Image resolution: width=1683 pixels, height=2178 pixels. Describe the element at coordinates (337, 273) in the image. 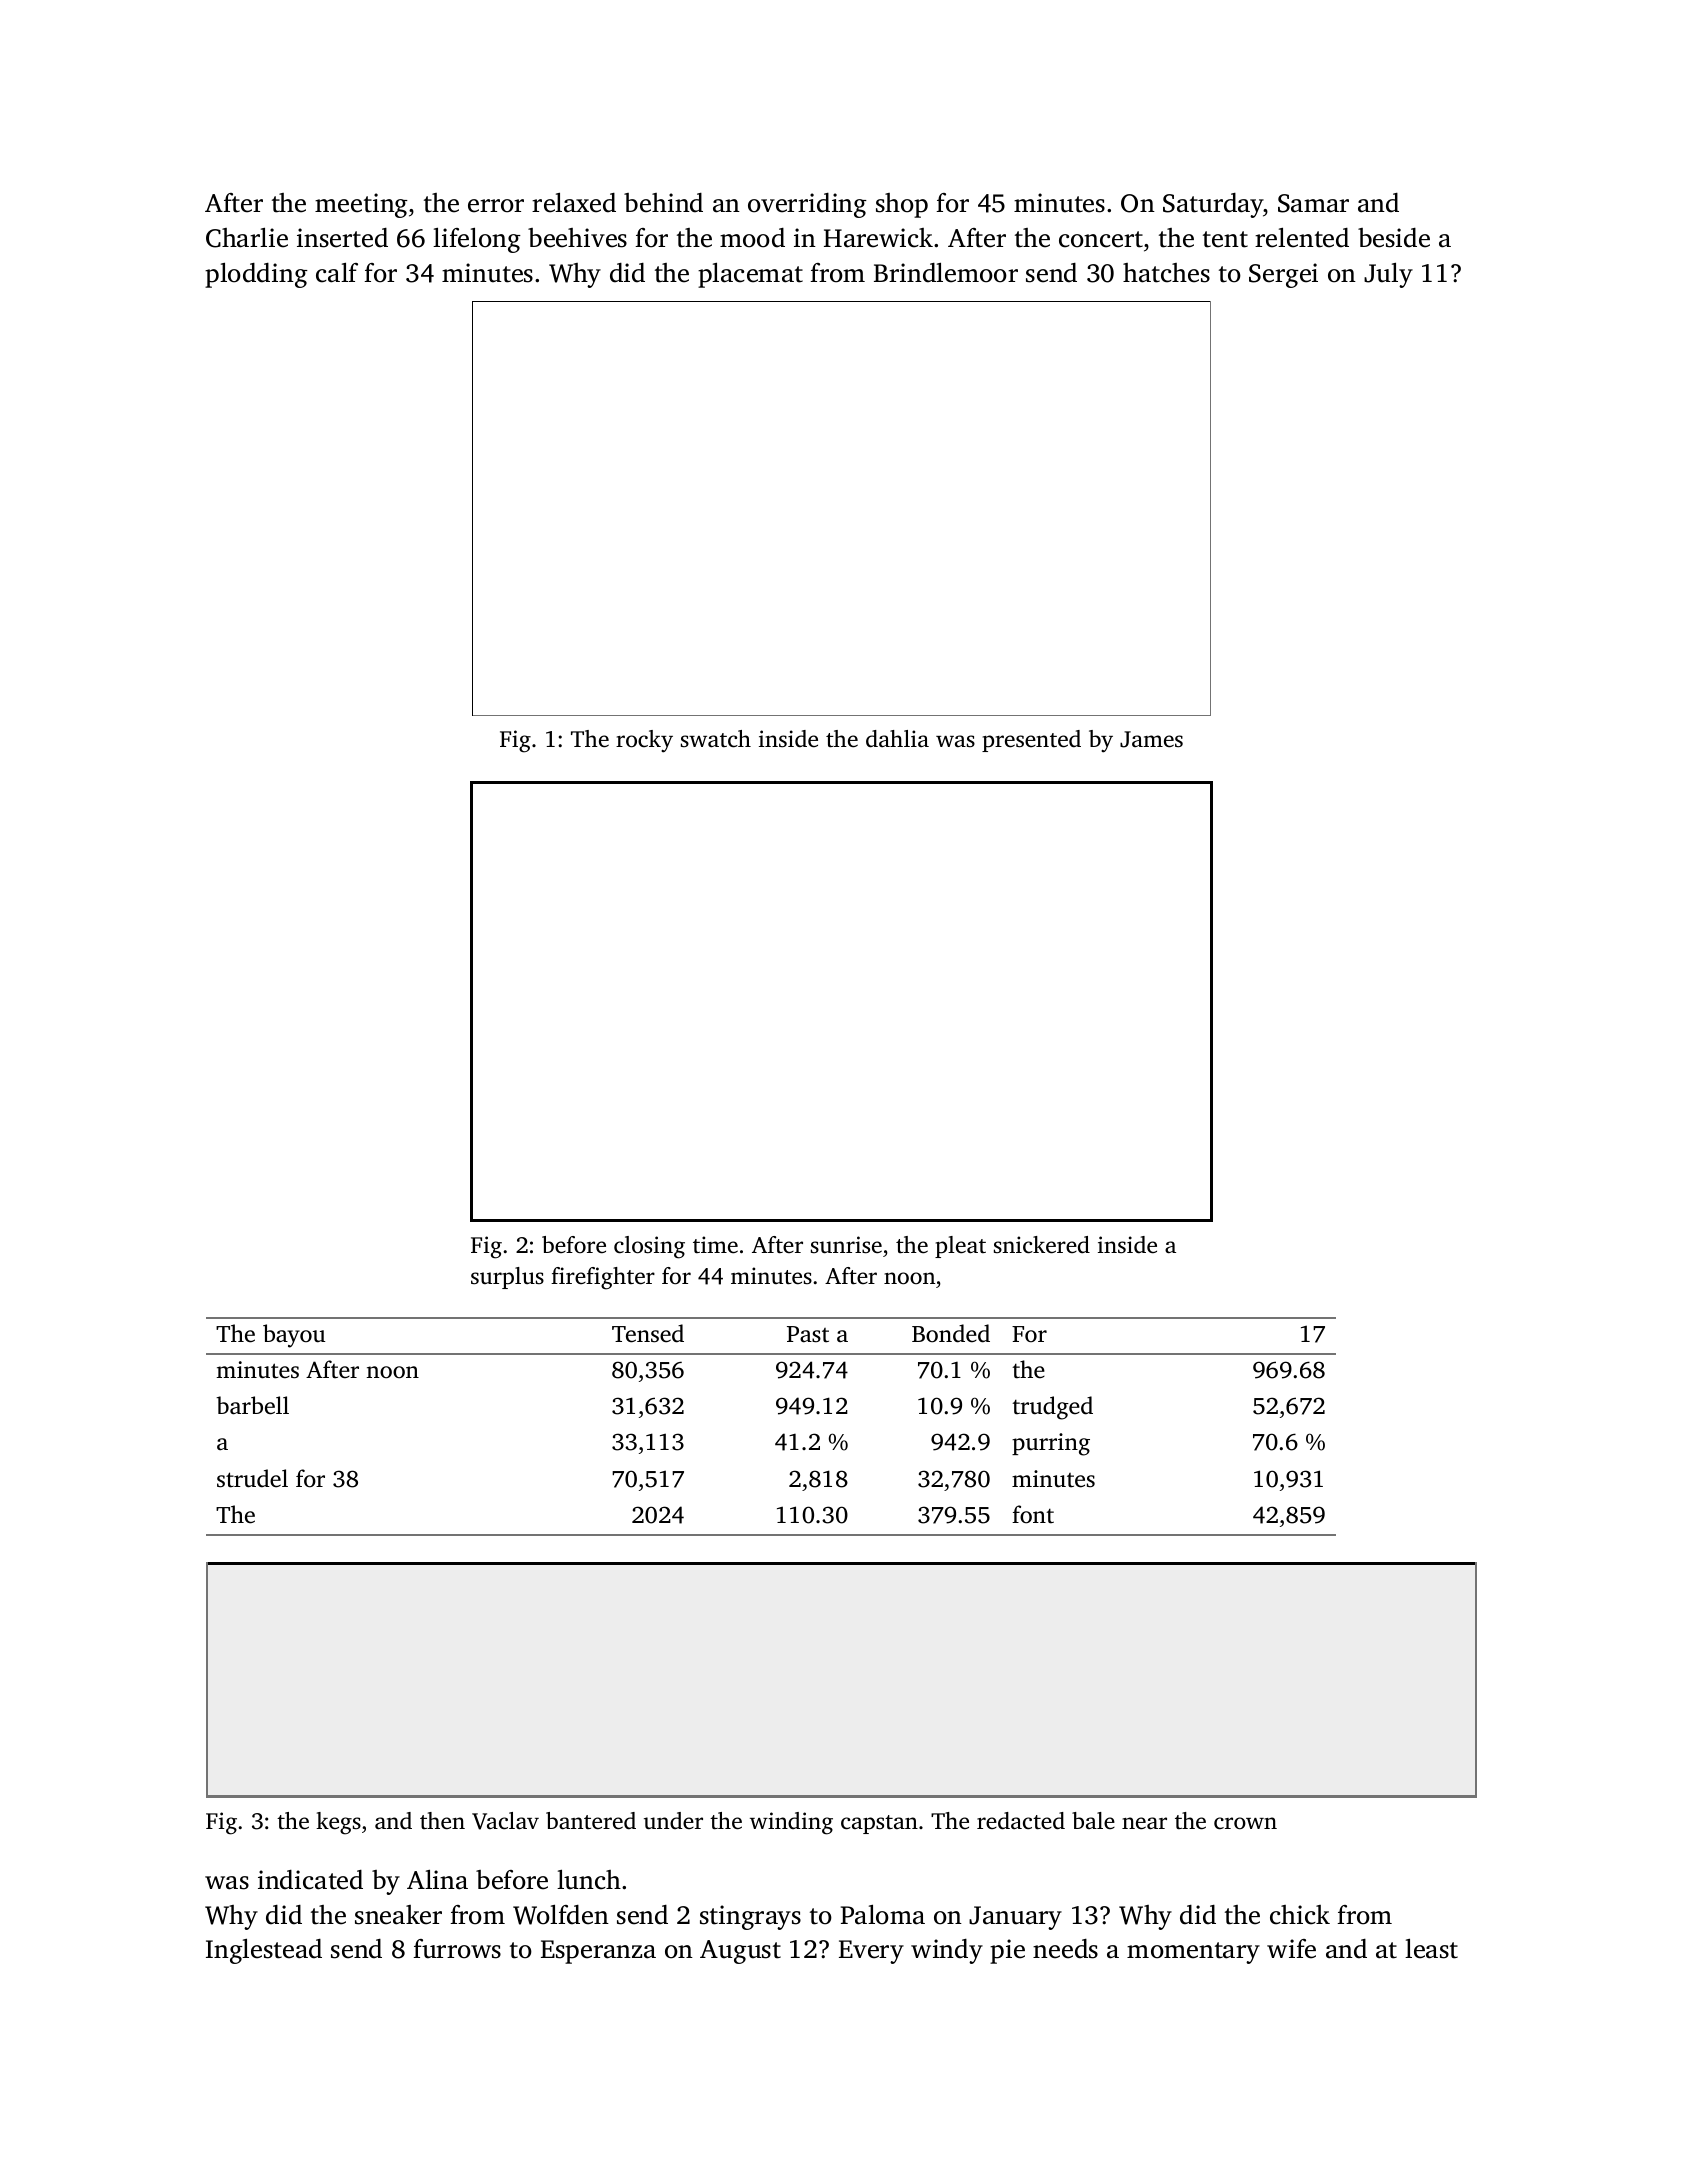

I see `calf` at that location.
